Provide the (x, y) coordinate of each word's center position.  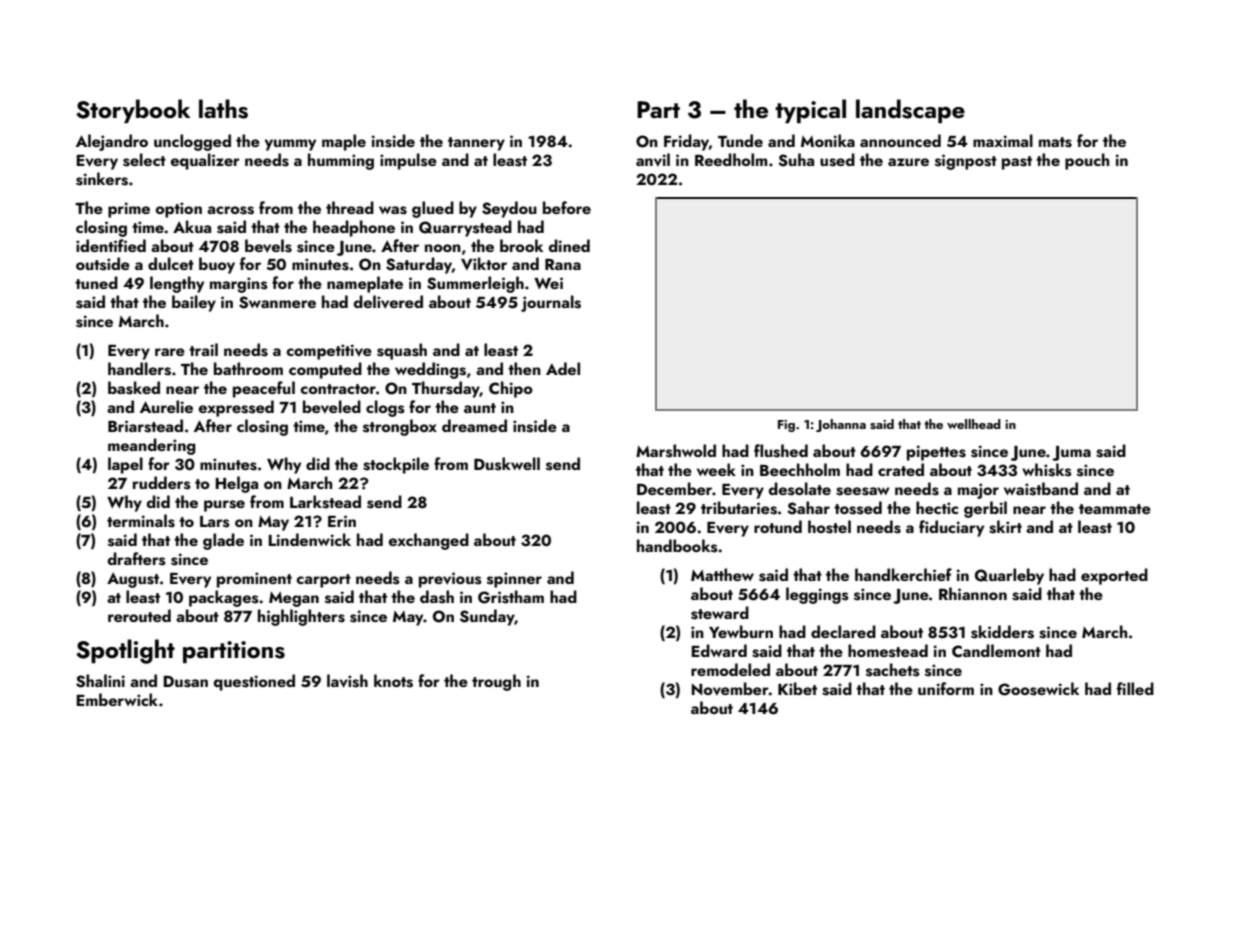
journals (551, 303)
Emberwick (117, 699)
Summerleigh (475, 284)
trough (496, 682)
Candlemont (996, 651)
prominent (254, 580)
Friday (686, 142)
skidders (1002, 632)
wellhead (974, 424)
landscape (910, 111)
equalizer (205, 161)
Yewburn (741, 631)
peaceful (264, 389)
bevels (268, 246)
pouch (1087, 161)
